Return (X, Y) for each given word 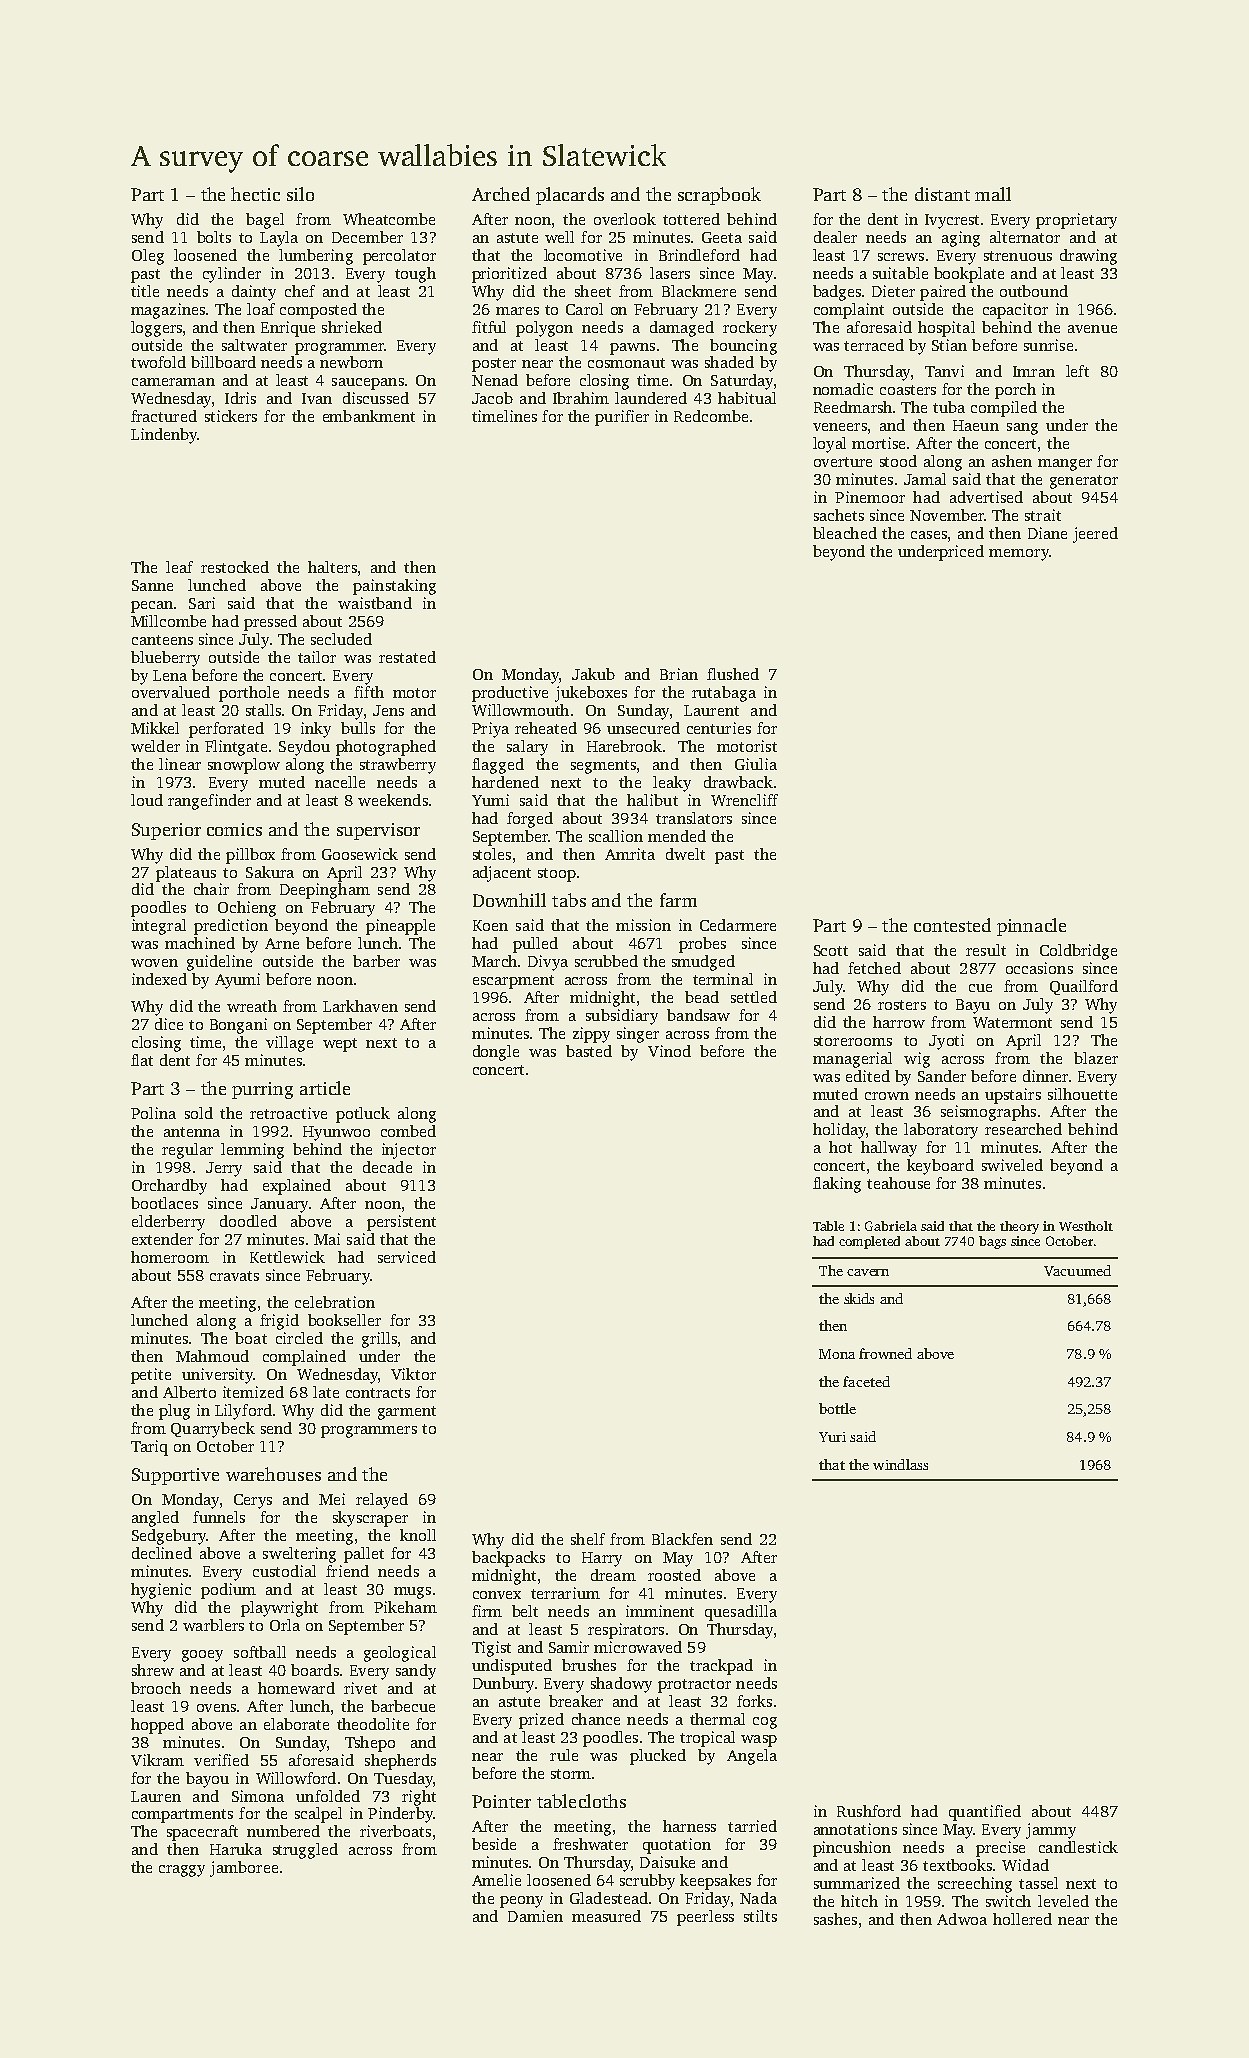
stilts (760, 1916)
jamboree (244, 1869)
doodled (248, 1221)
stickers (231, 416)
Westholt (1086, 1226)
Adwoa (962, 1919)
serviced (407, 1257)
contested (952, 925)
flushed (733, 674)
